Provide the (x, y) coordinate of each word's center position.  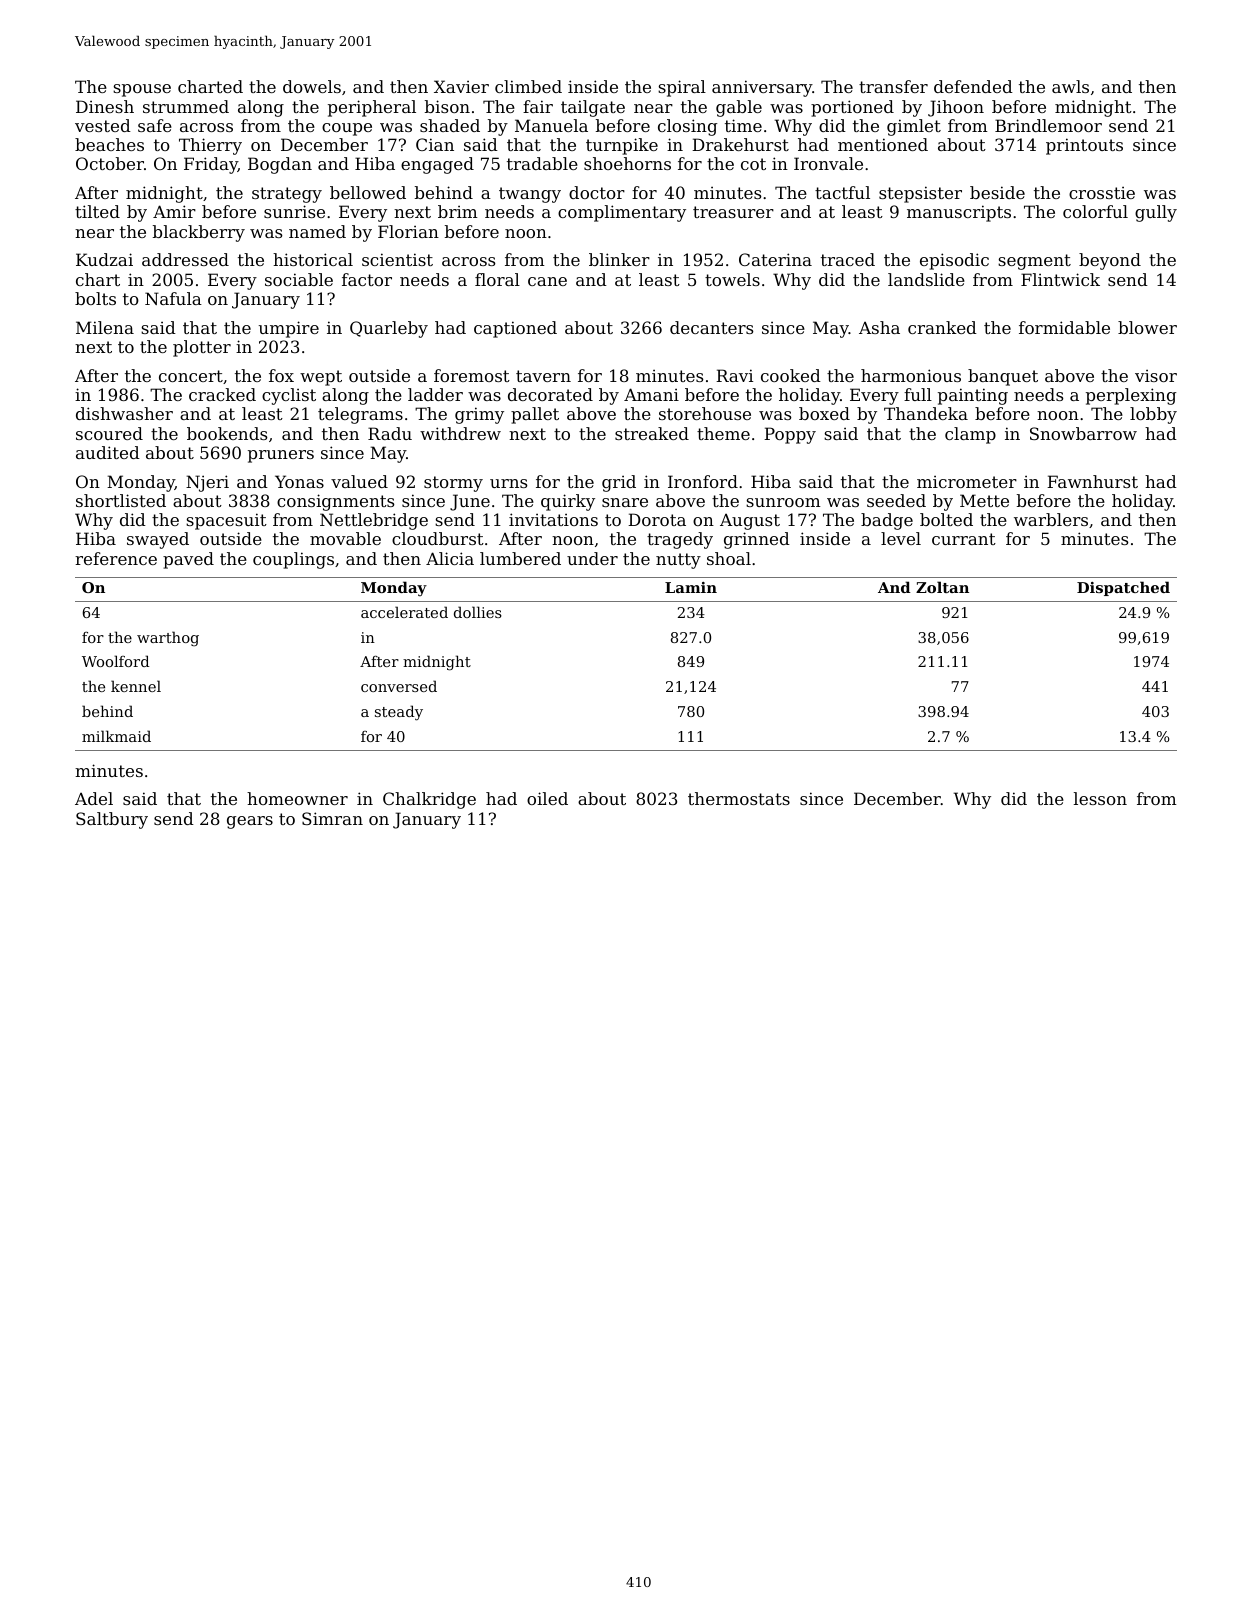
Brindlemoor (1048, 125)
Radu (390, 433)
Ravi (734, 375)
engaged (437, 165)
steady (399, 713)
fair (538, 106)
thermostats (739, 798)
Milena (105, 327)
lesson (1100, 798)
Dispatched (1123, 588)
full (918, 394)
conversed (399, 686)
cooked (791, 375)
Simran (332, 818)
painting (973, 396)
